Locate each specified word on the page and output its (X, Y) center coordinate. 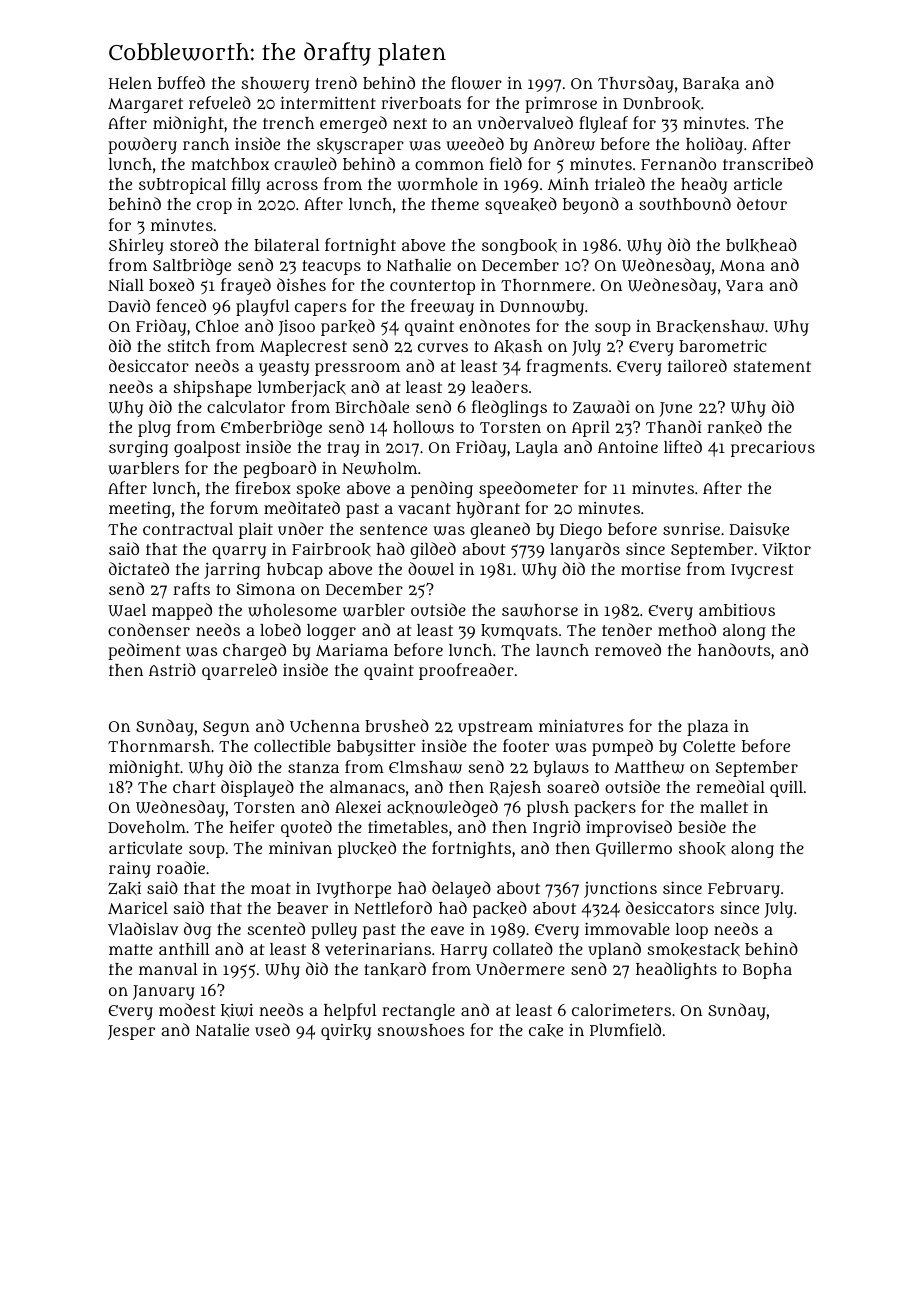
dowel (431, 569)
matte (131, 949)
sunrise (691, 528)
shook (702, 849)
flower (476, 83)
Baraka (711, 83)
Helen (130, 83)
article (758, 184)
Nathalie (418, 265)
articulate (145, 848)
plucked (367, 849)
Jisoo (296, 328)
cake (546, 1031)
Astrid (172, 669)
